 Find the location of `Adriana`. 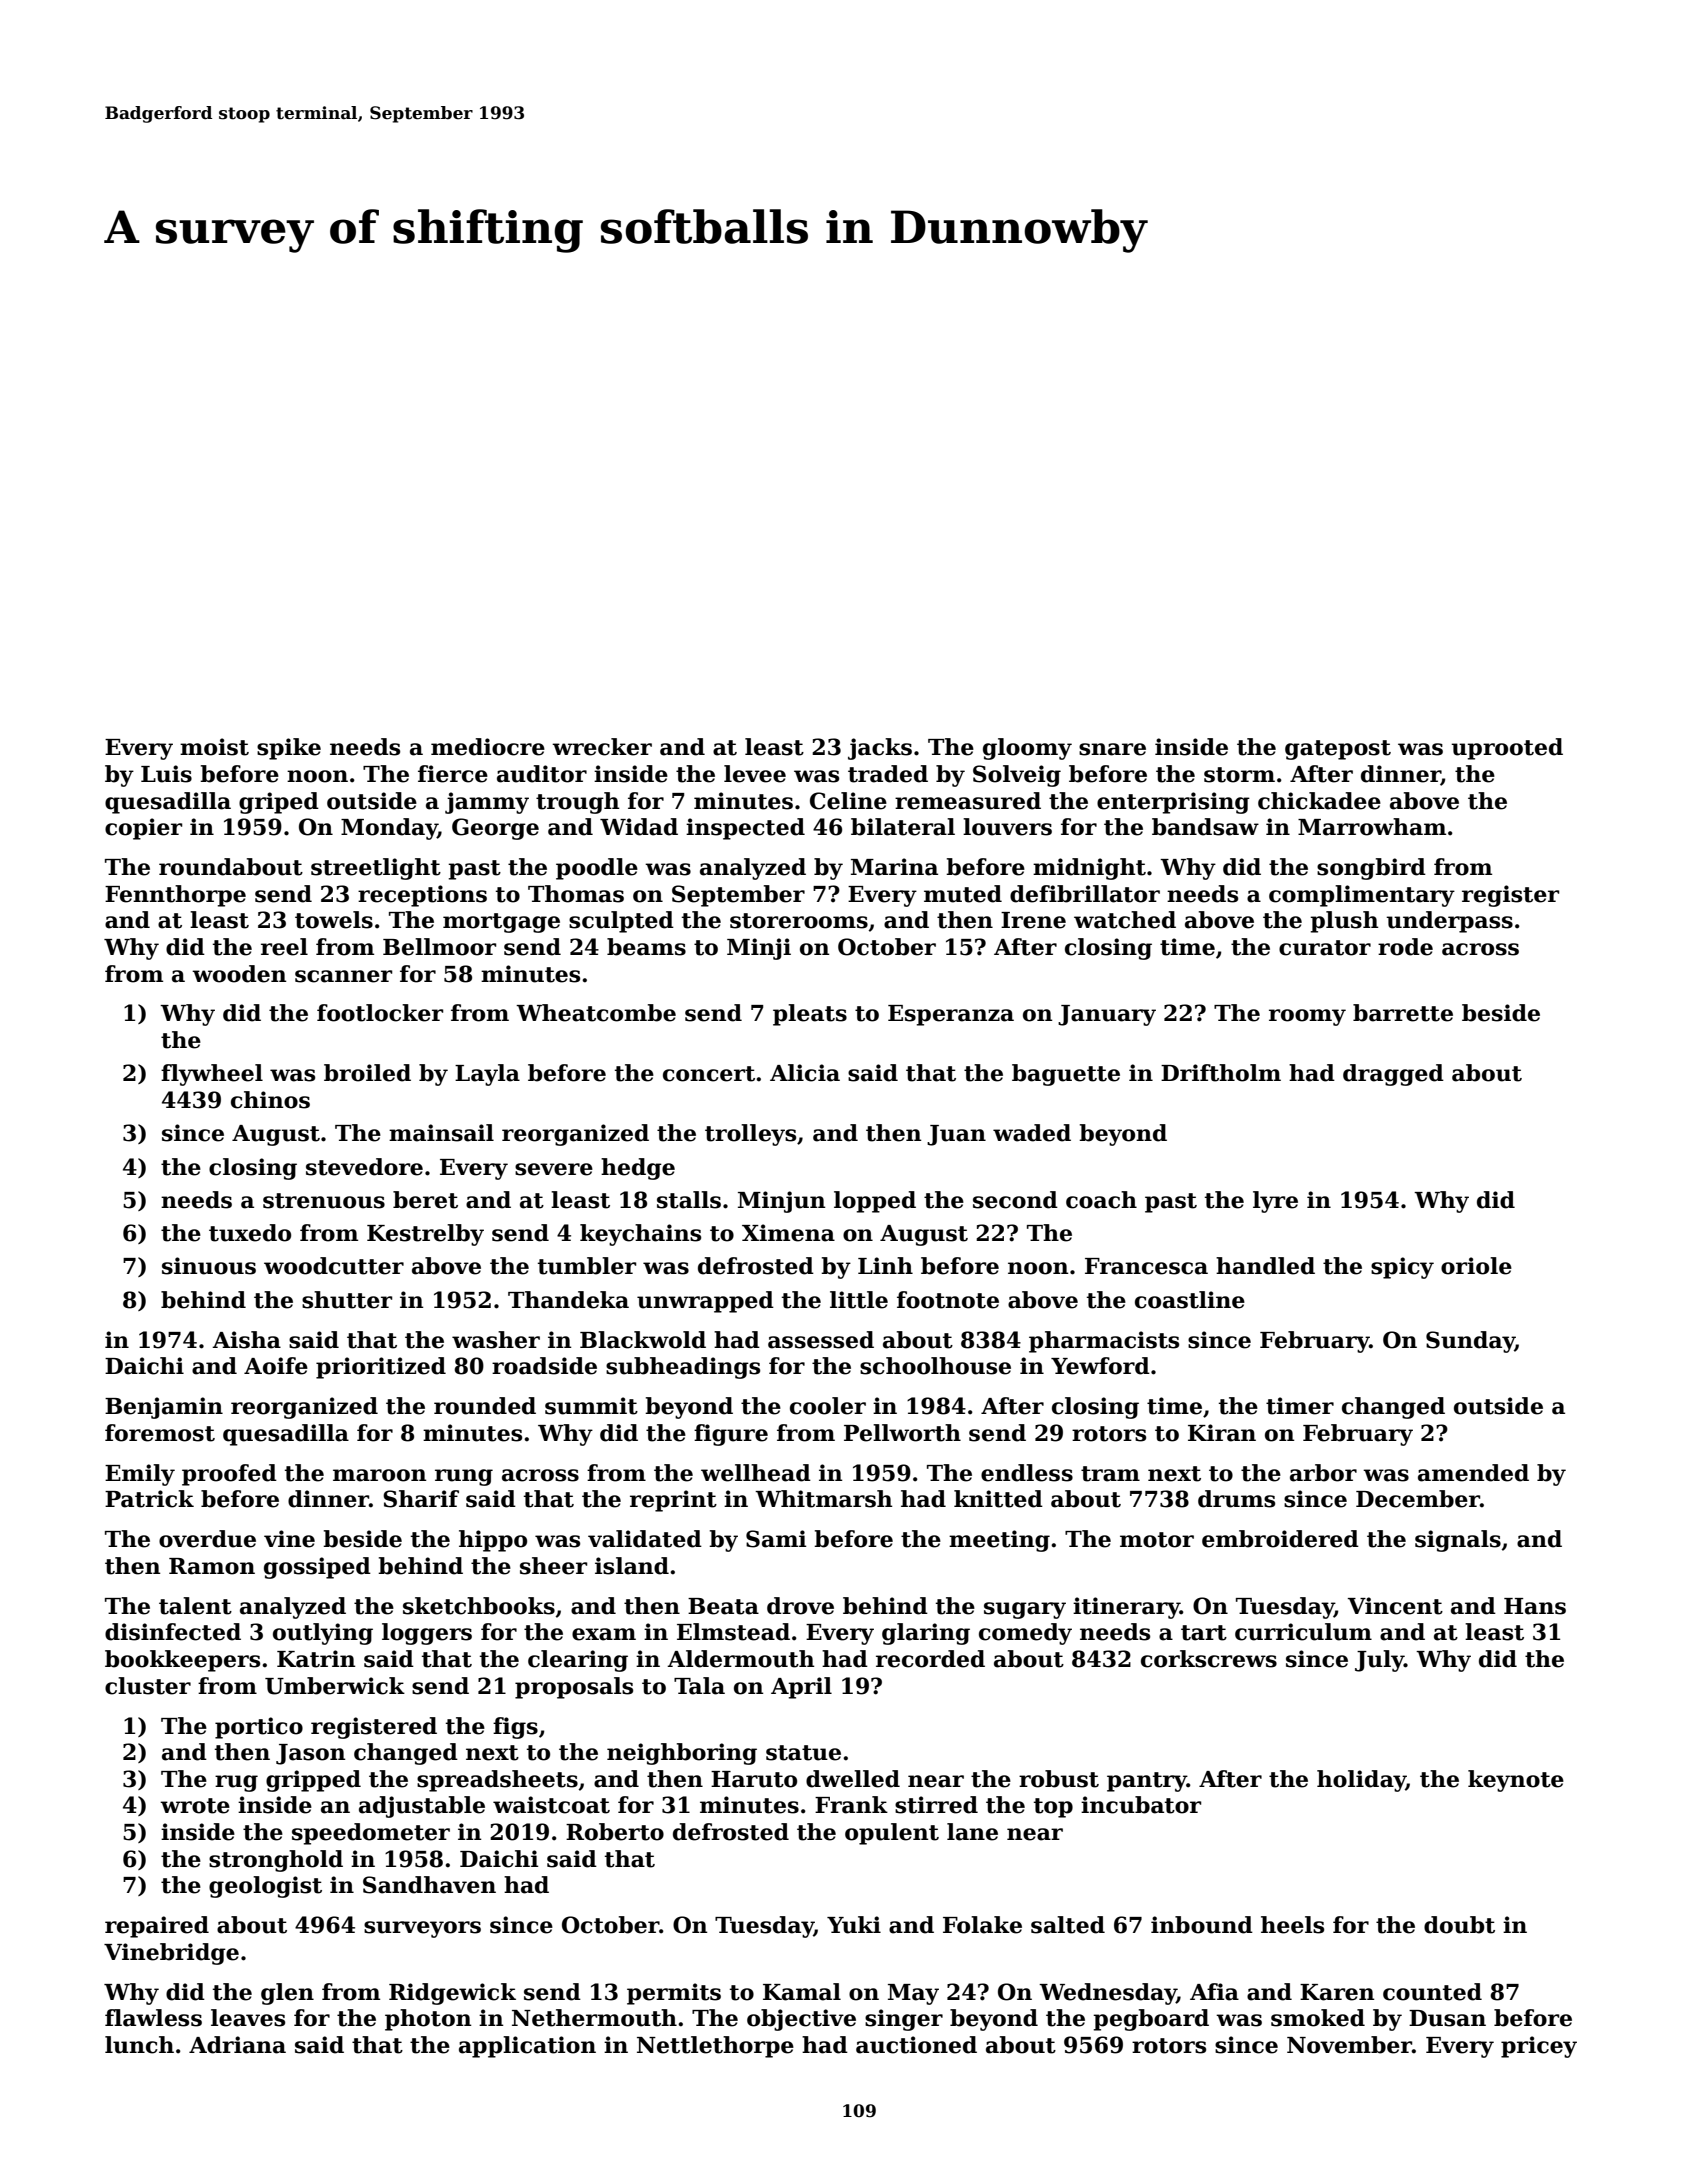

Adriana is located at coordinates (237, 2045).
